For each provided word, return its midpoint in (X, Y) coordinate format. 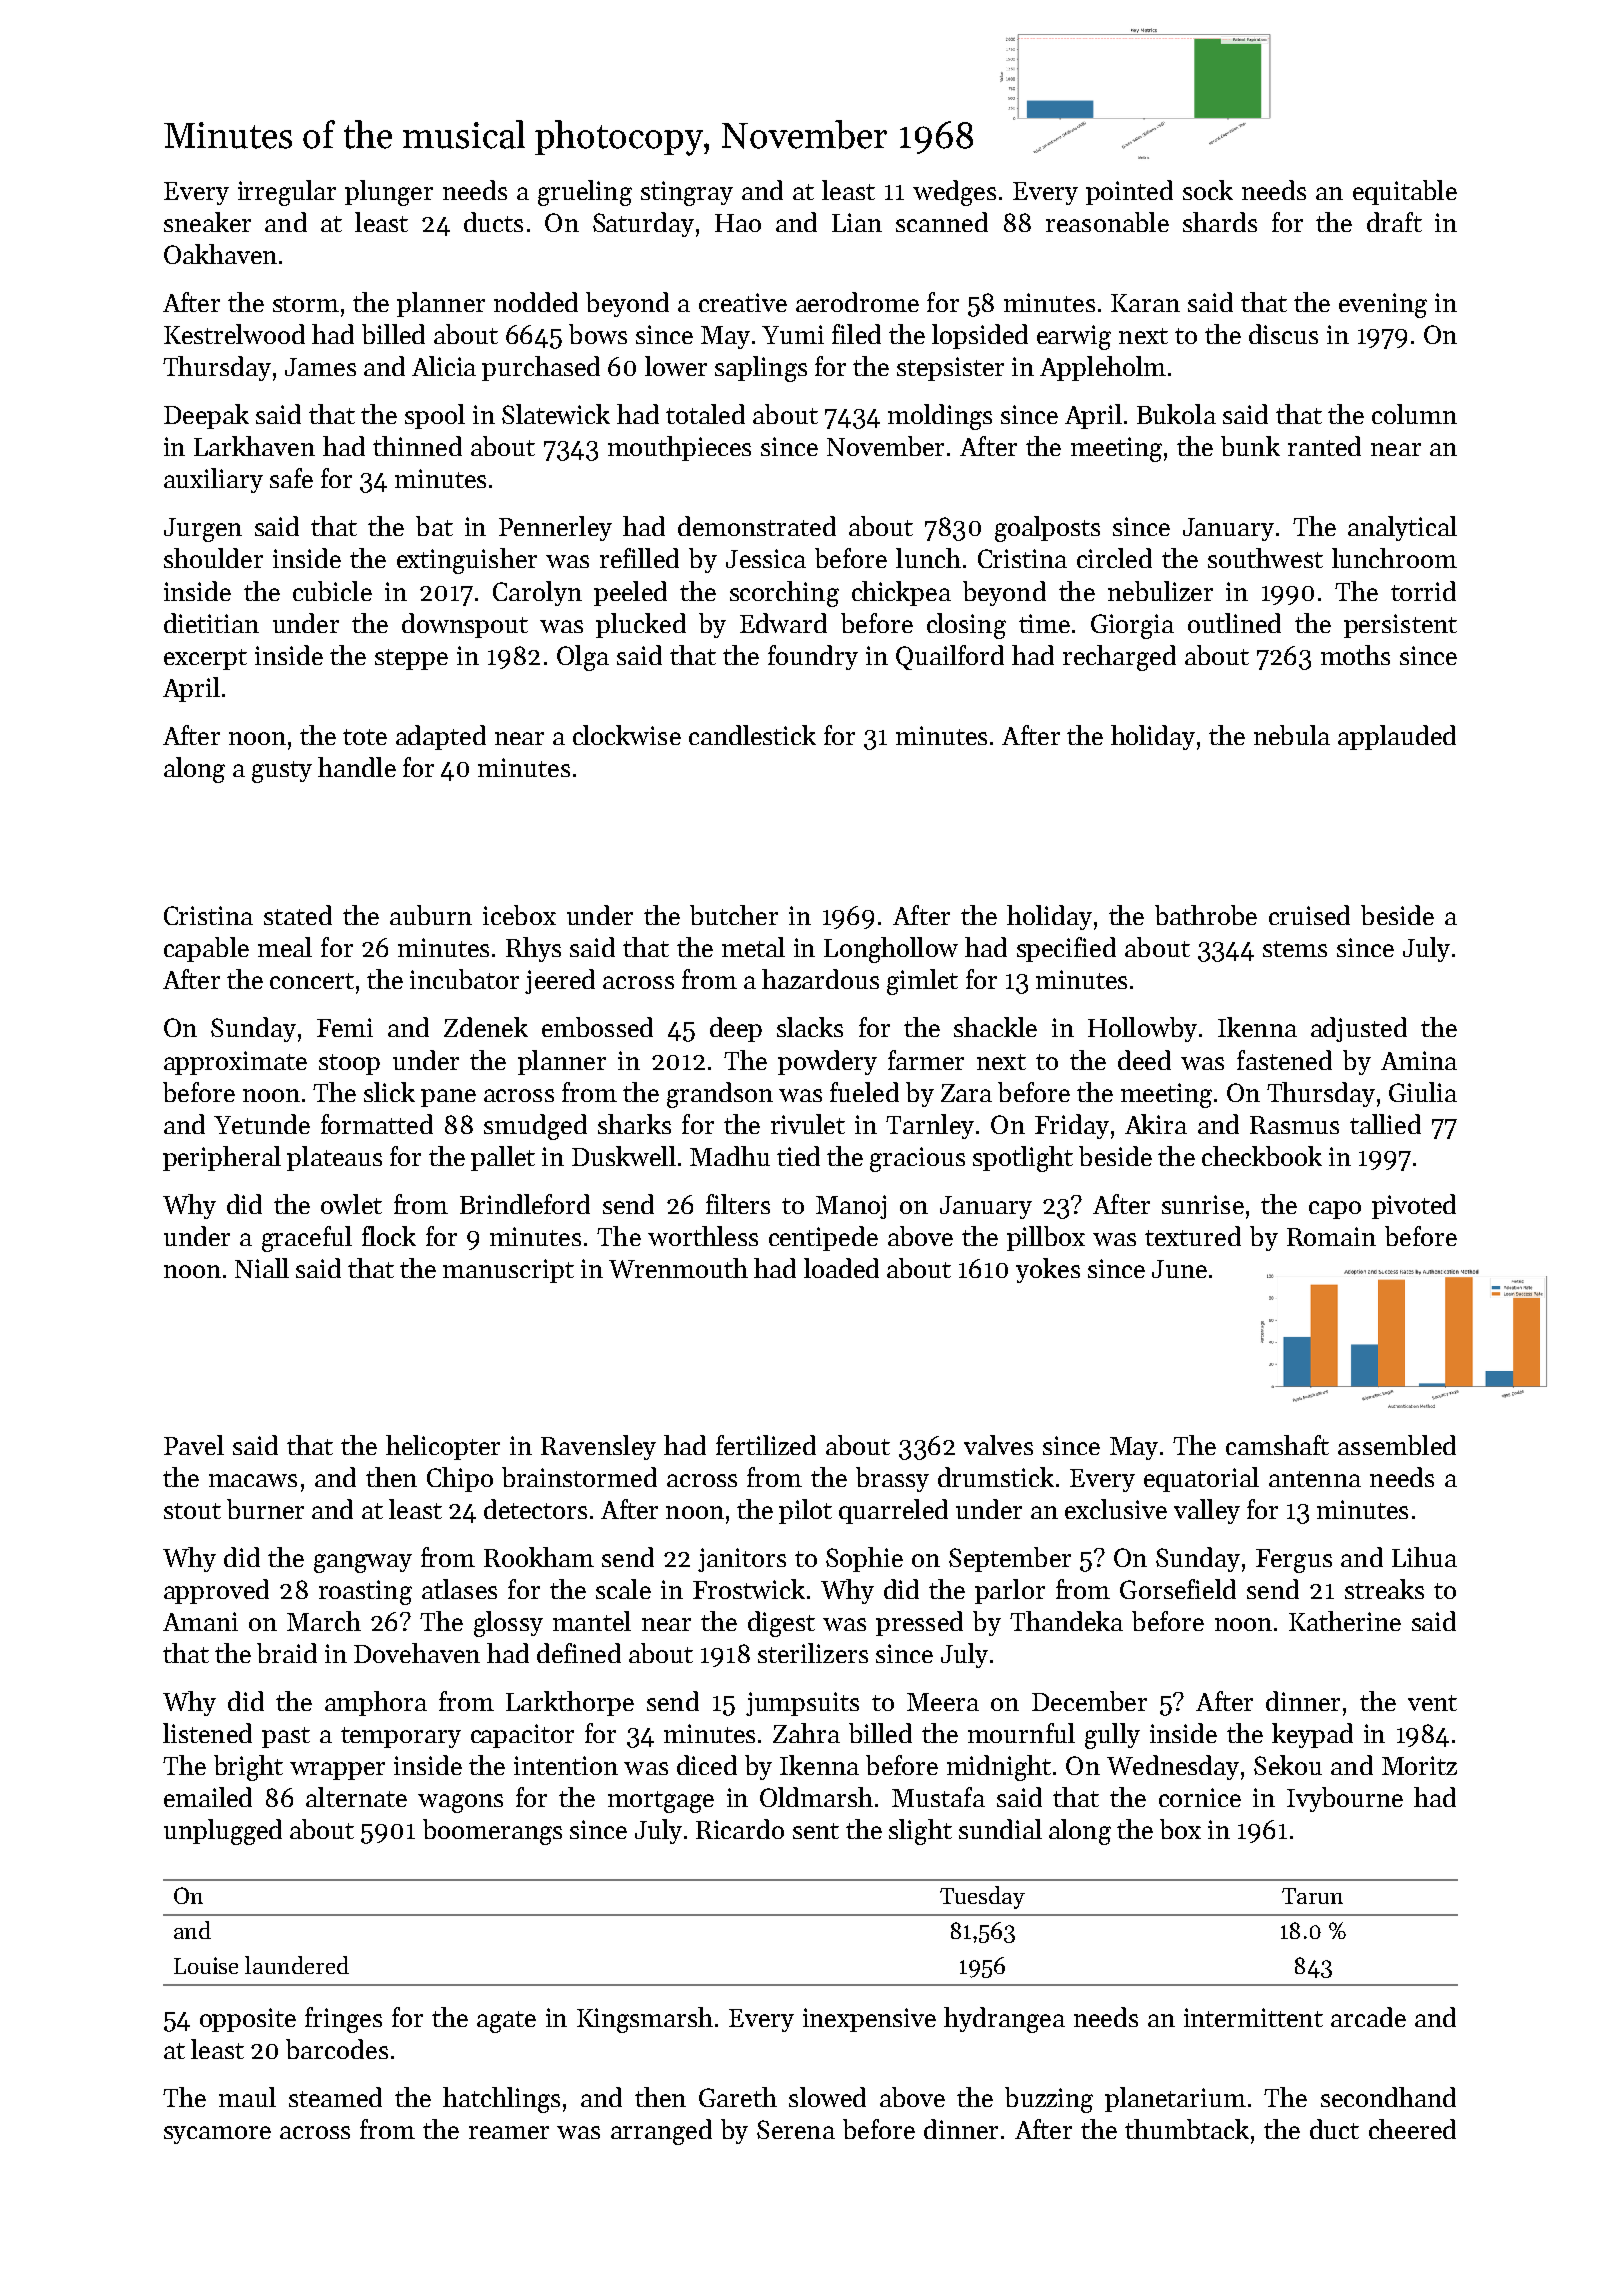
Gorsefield (1178, 1589)
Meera (943, 1702)
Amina (1419, 1060)
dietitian (211, 623)
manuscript (508, 1271)
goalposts (1047, 529)
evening (1383, 305)
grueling (585, 193)
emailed (208, 1797)
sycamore (217, 2135)
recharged (1119, 658)
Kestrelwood (234, 334)
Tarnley (930, 1126)
